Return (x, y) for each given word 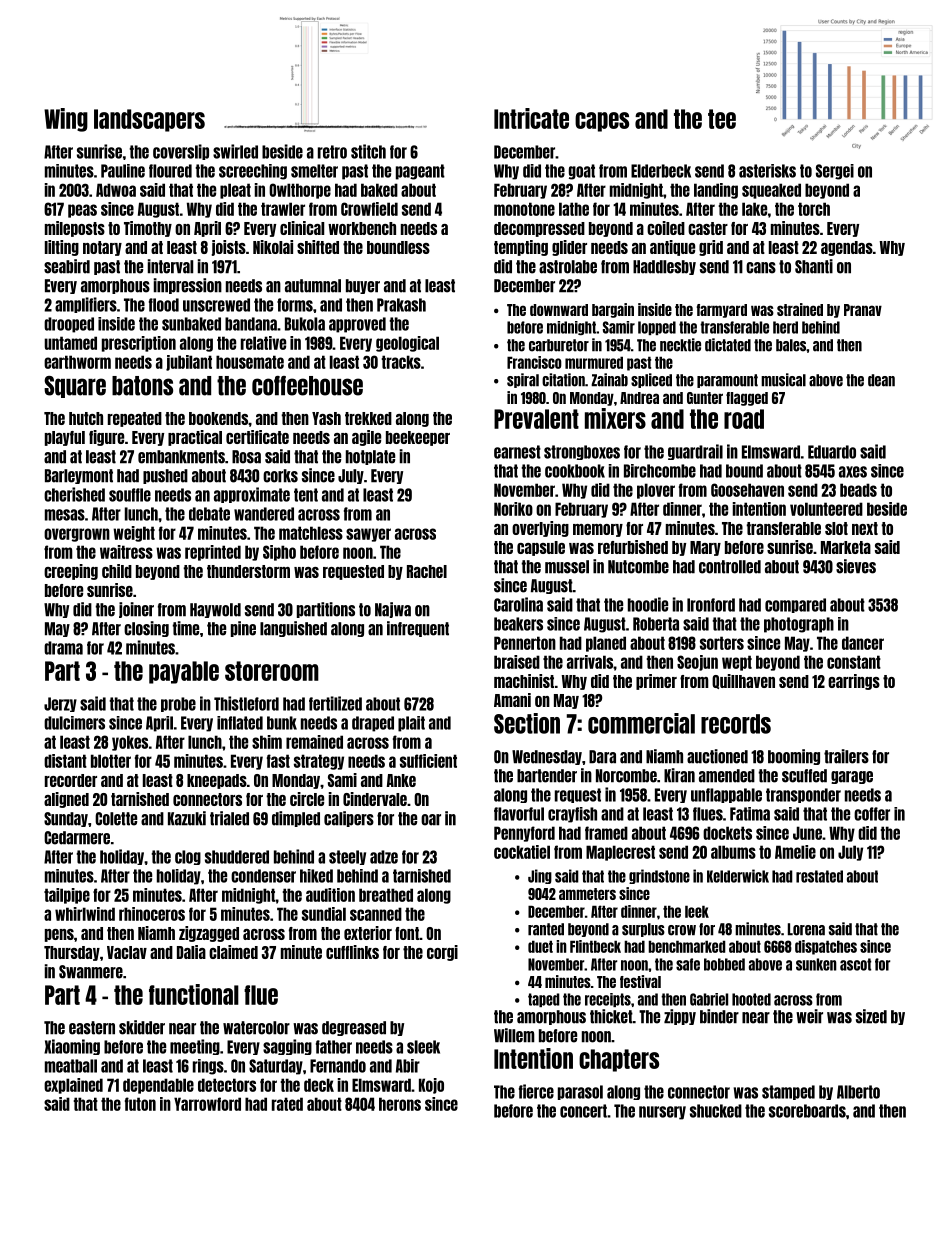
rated (287, 1104)
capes (602, 122)
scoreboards (807, 1111)
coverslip (181, 152)
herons (400, 1104)
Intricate (531, 118)
